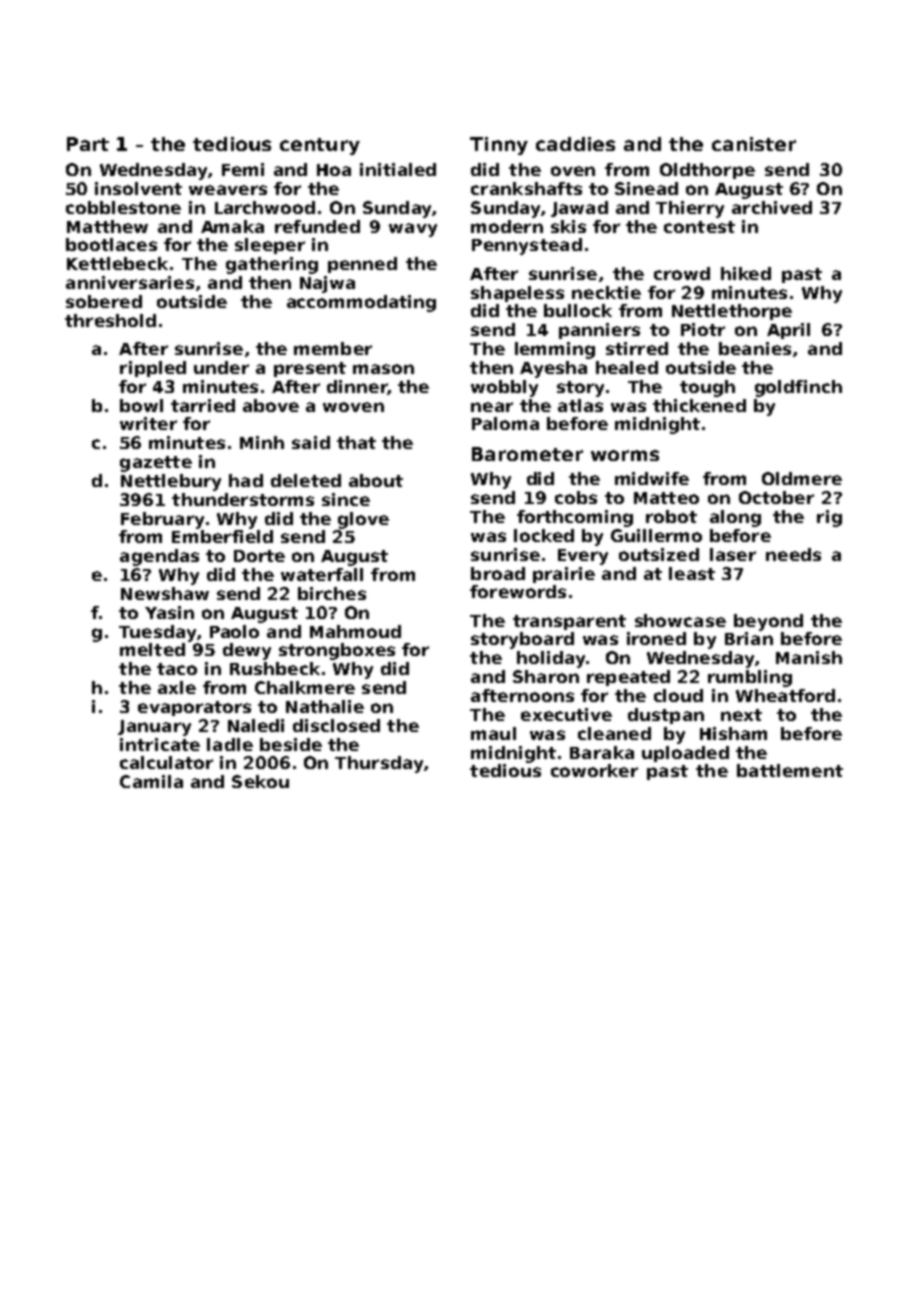 This image has height=1316, width=908. Describe the element at coordinates (156, 464) in the image. I see `gazette` at that location.
